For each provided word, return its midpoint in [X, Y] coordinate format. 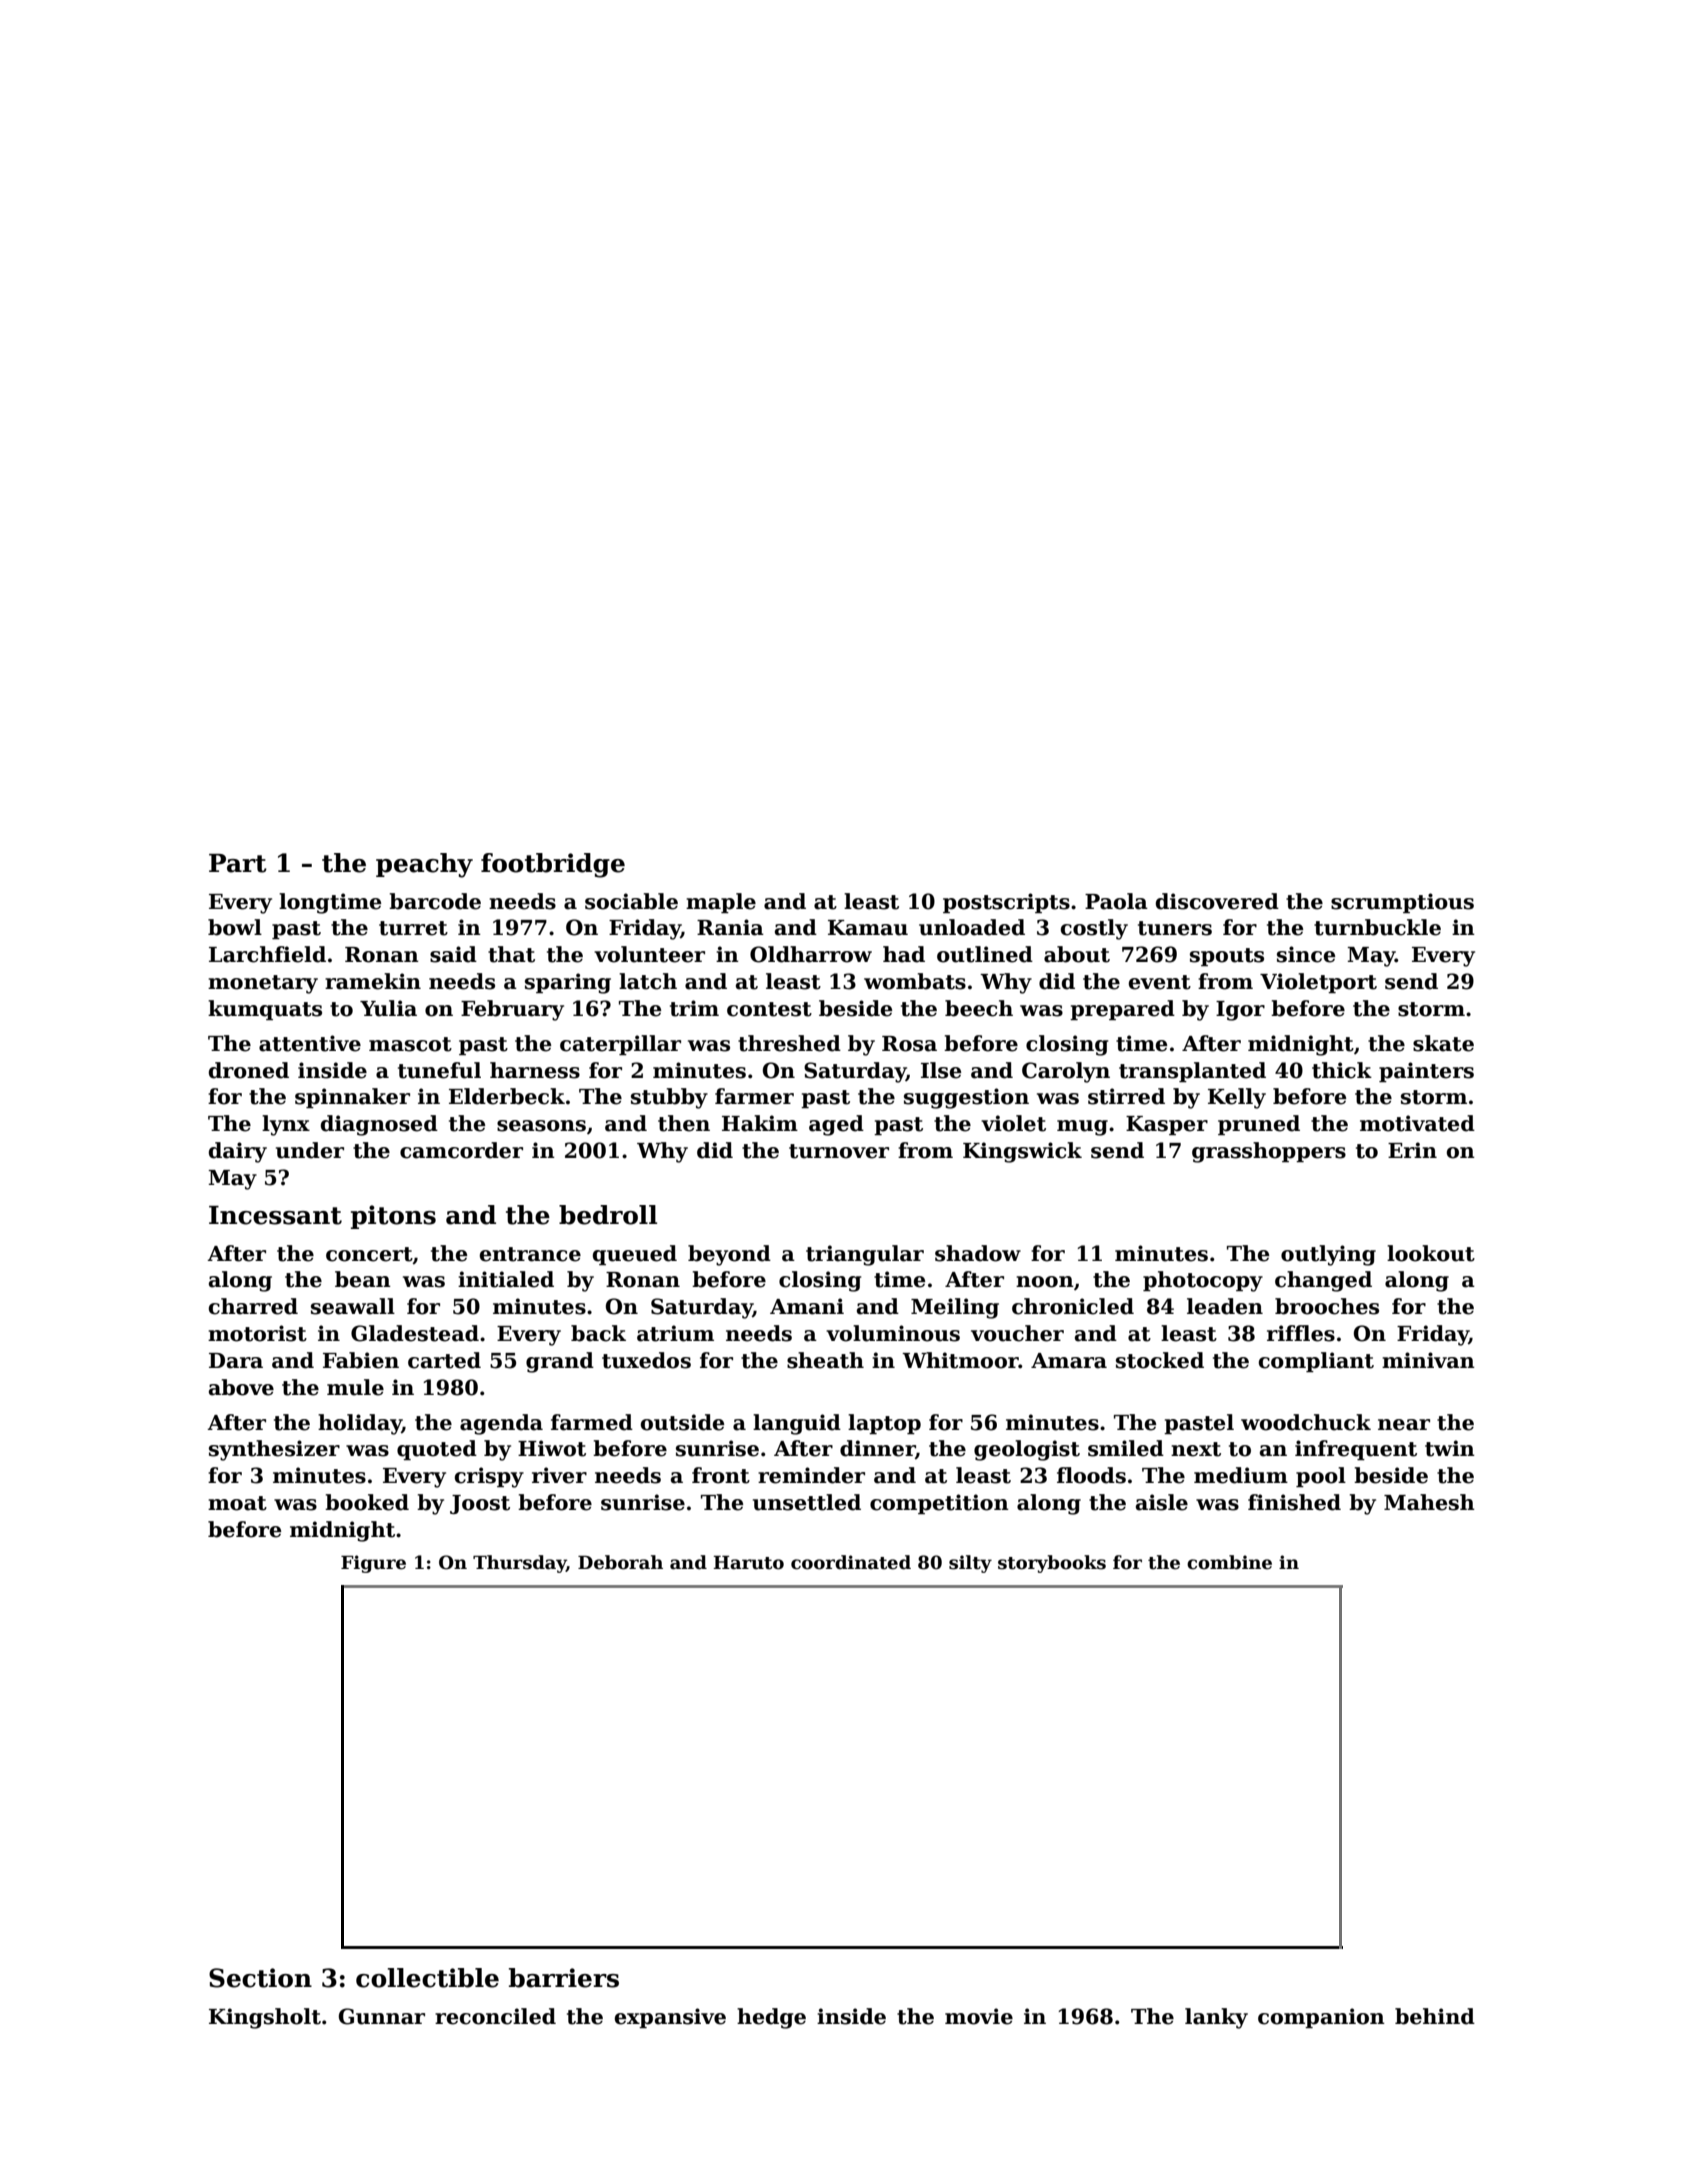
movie [979, 2016]
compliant [1316, 1362]
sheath [825, 1360]
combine [1229, 1562]
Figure [373, 1564]
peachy [424, 865]
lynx [286, 1125]
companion [1321, 2018]
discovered [1217, 901]
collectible [427, 1978]
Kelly [1237, 1098]
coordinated [851, 1562]
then [684, 1123]
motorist [257, 1333]
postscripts [1006, 903]
